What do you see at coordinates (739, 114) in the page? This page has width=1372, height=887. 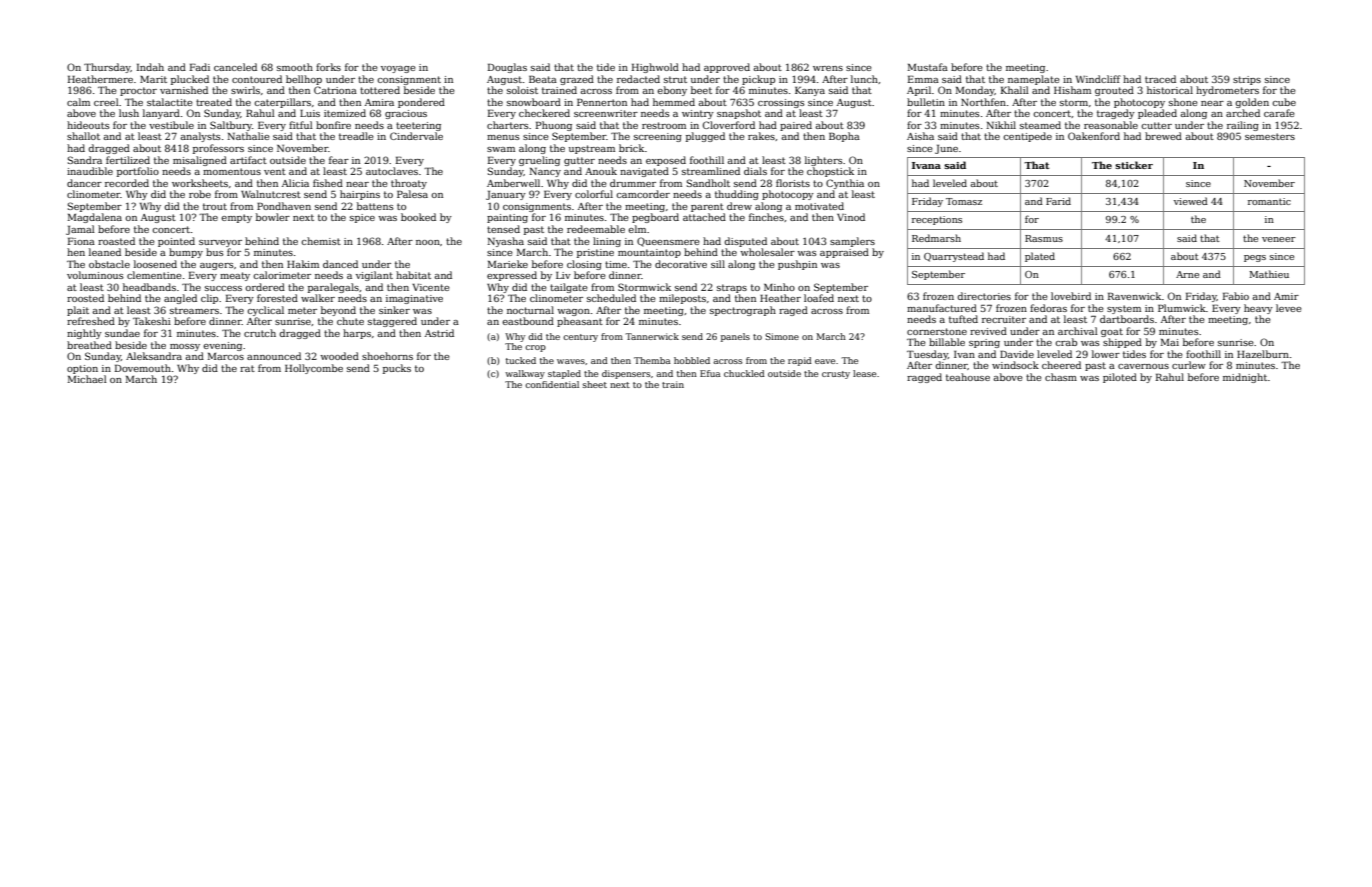 I see `snapshot` at bounding box center [739, 114].
